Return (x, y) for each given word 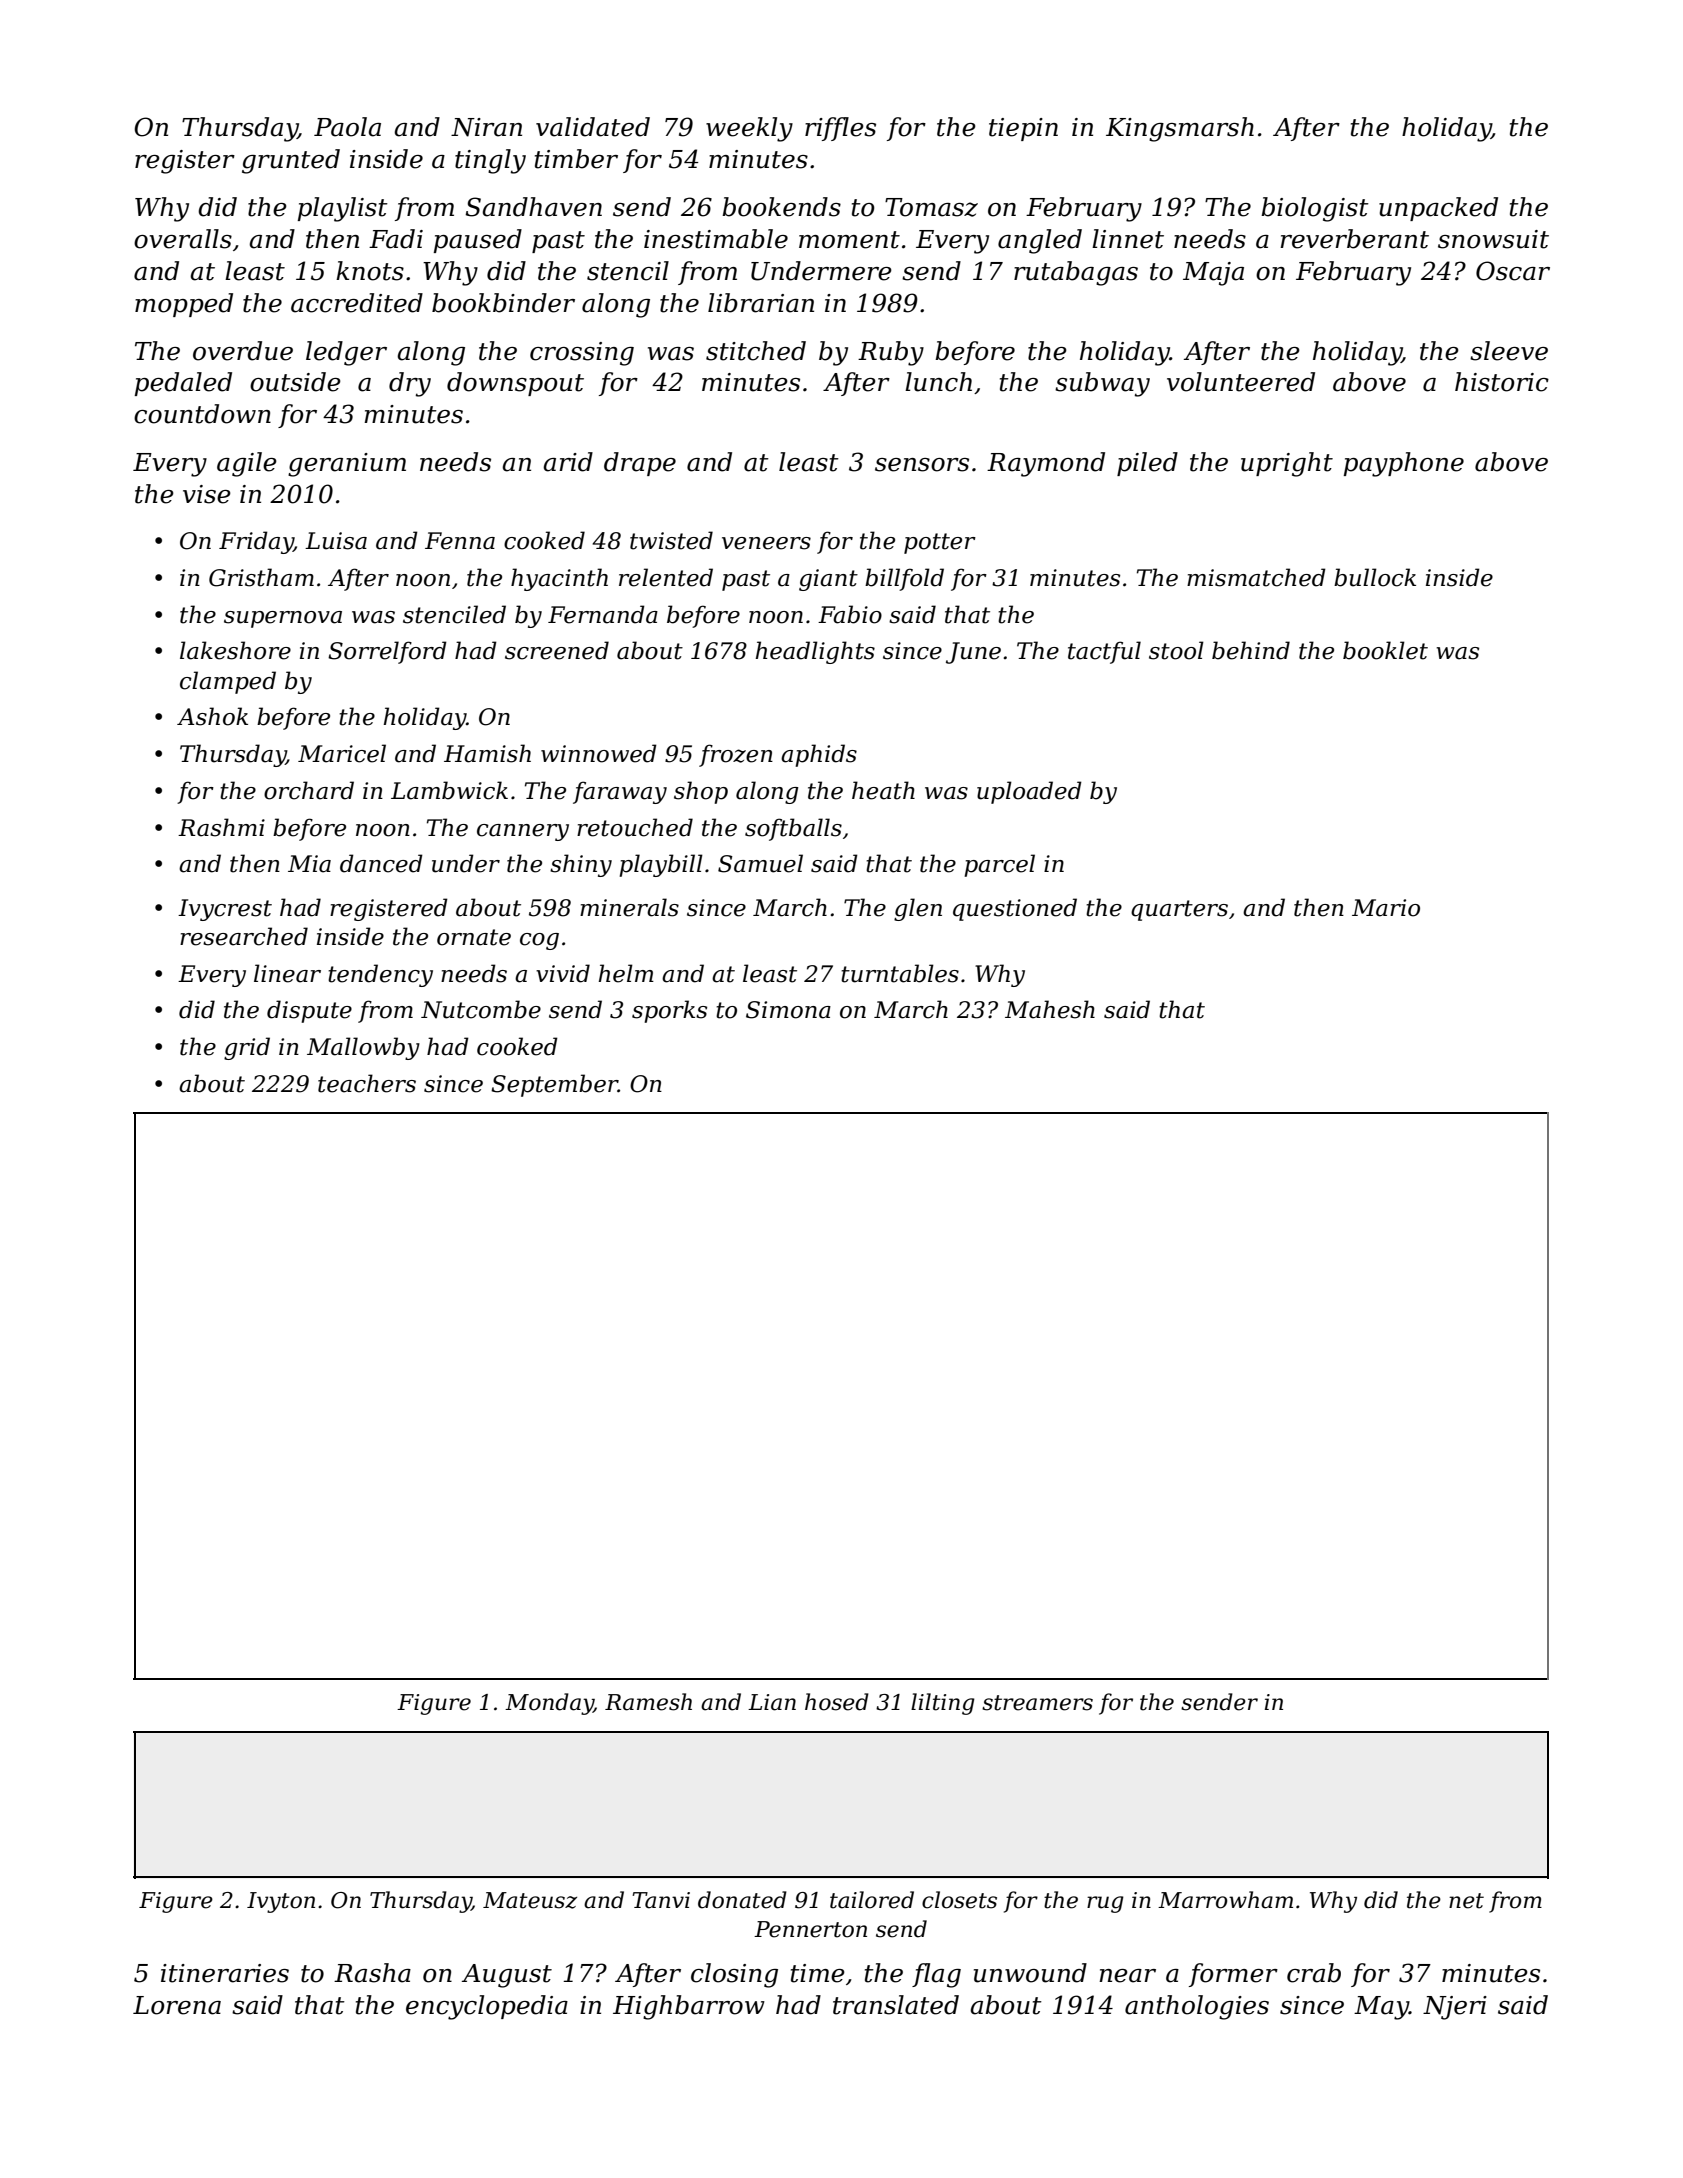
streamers (1037, 1703)
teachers (367, 1083)
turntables (900, 973)
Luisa (336, 541)
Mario (1386, 908)
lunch (938, 382)
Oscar (1513, 271)
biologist (1315, 209)
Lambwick (449, 790)
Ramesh (648, 1702)
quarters (1179, 910)
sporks (669, 1011)
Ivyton (281, 1902)
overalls (183, 239)
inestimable (716, 239)
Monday (549, 1704)
